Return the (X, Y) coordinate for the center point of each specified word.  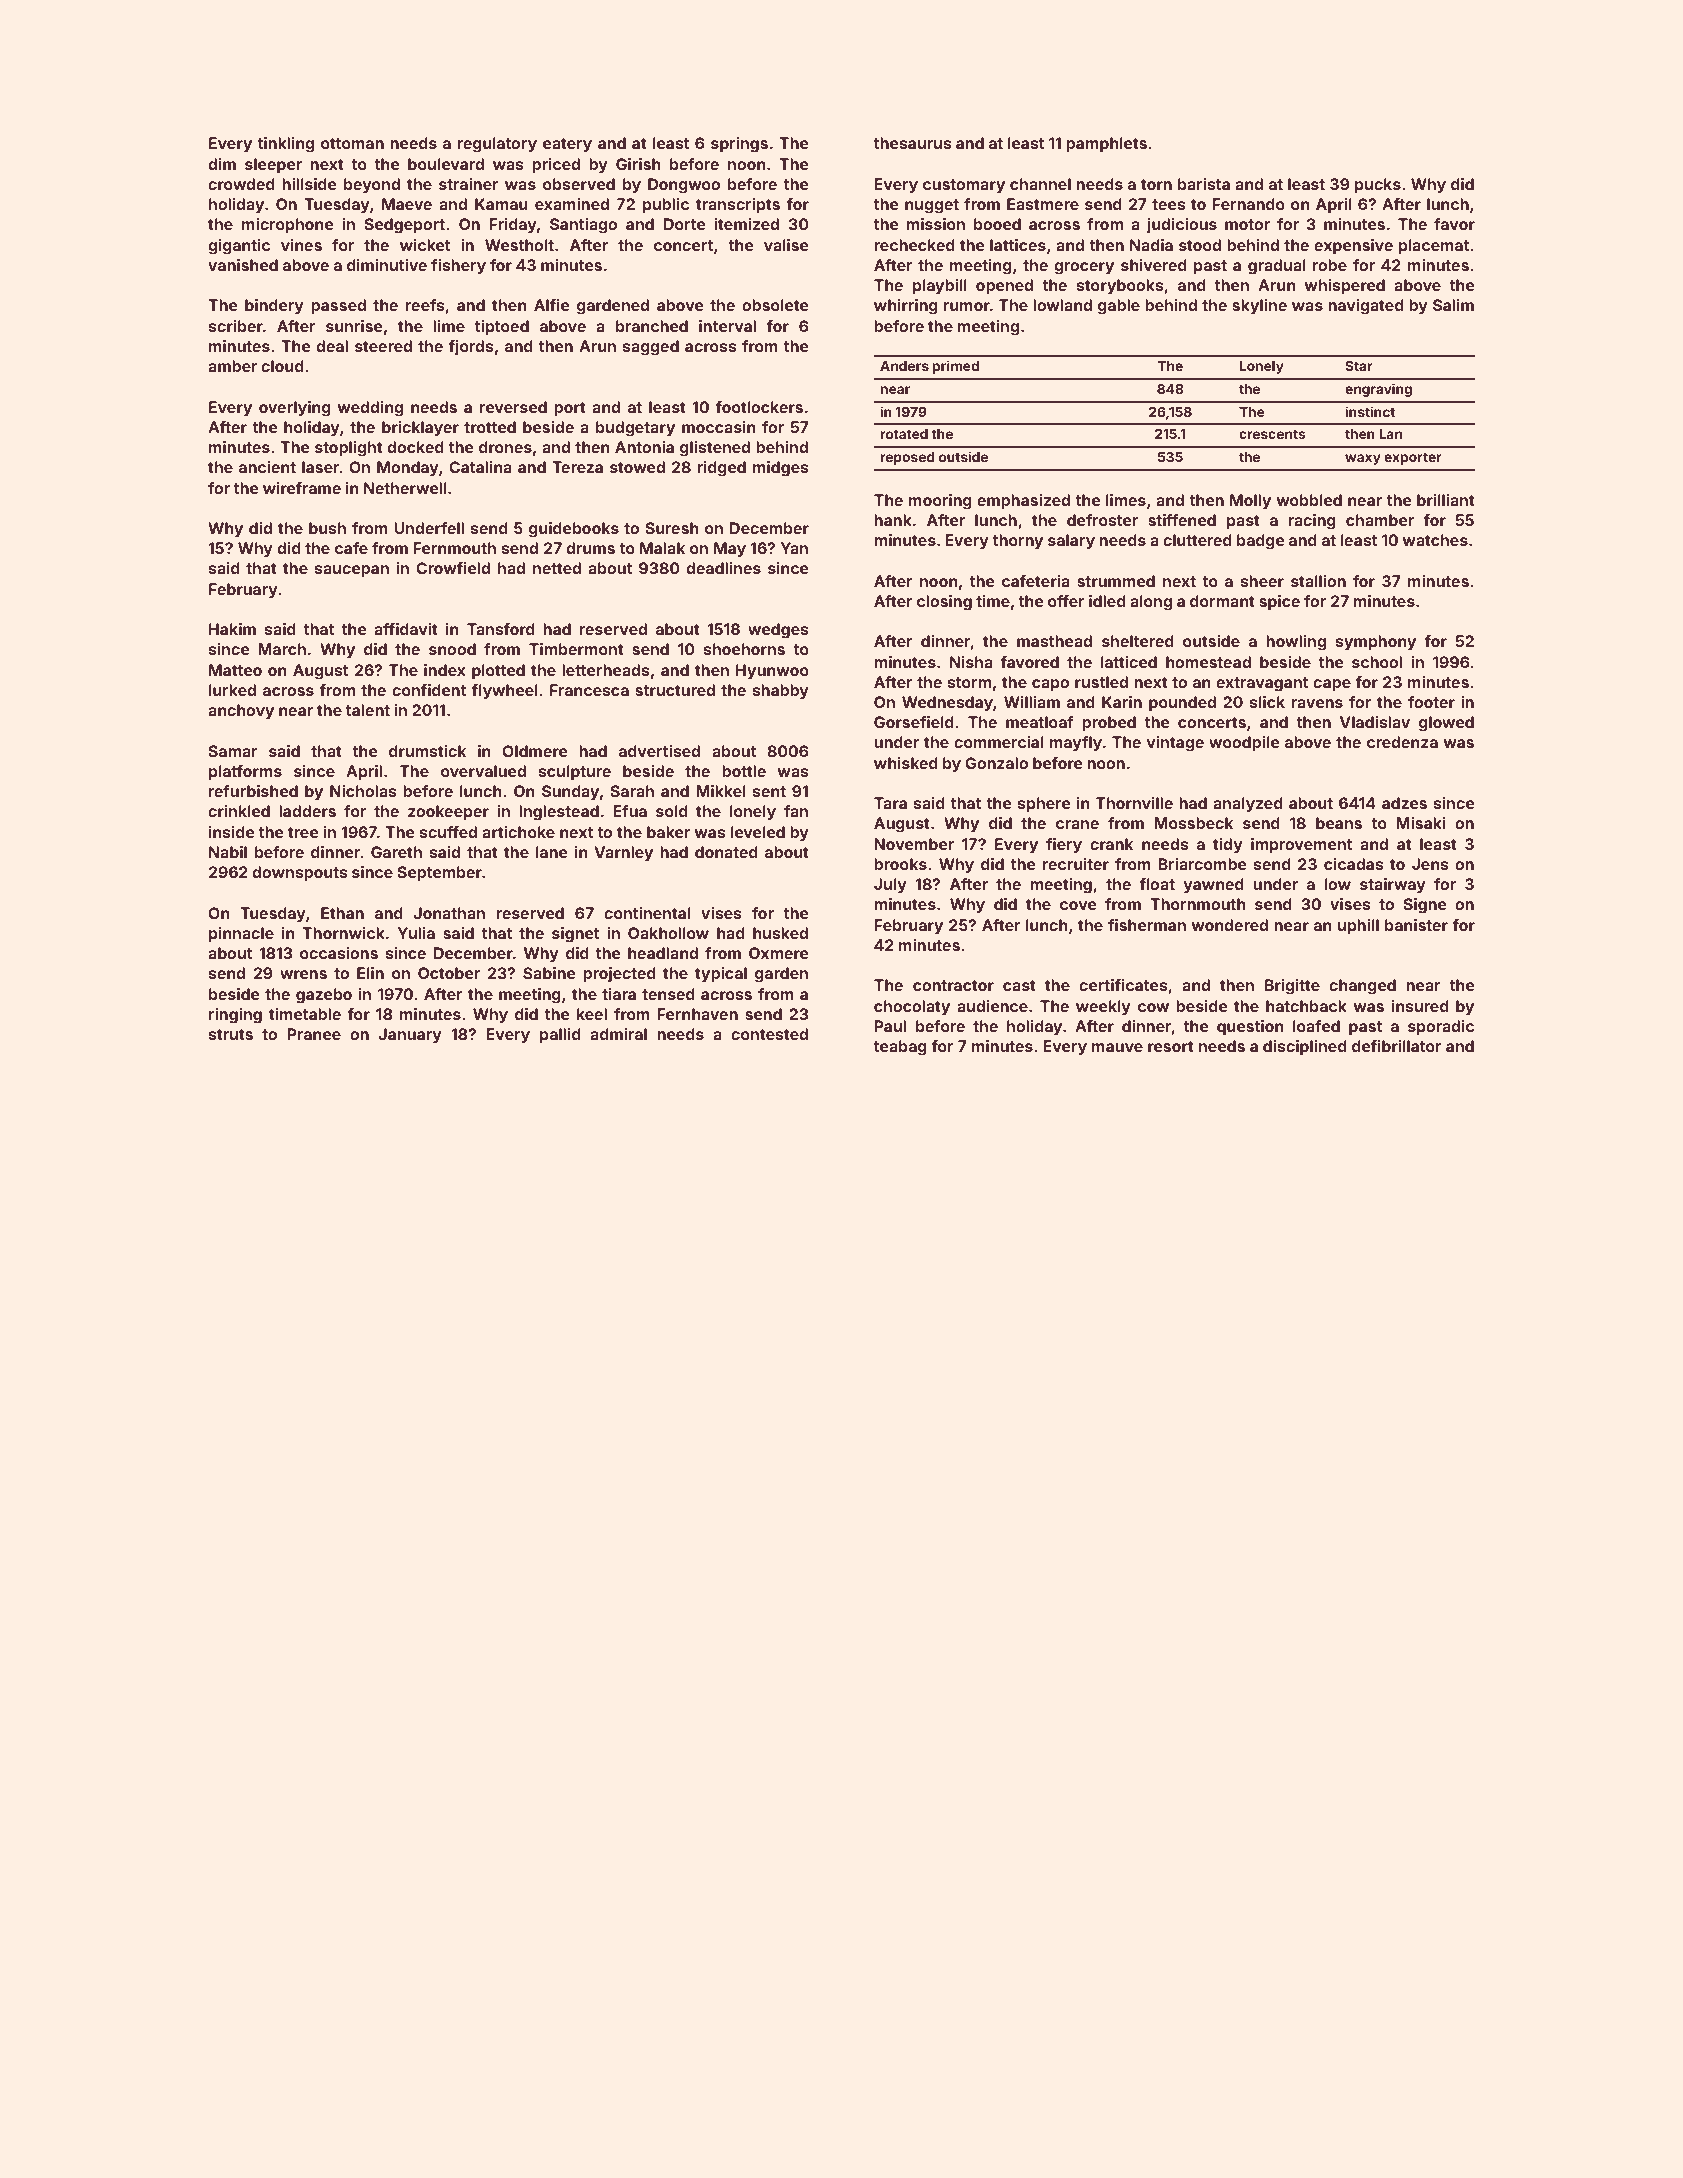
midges (781, 469)
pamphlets (1106, 145)
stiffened (1182, 520)
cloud (282, 366)
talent (367, 710)
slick (1267, 702)
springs (739, 145)
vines (301, 245)
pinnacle (241, 935)
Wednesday (947, 704)
